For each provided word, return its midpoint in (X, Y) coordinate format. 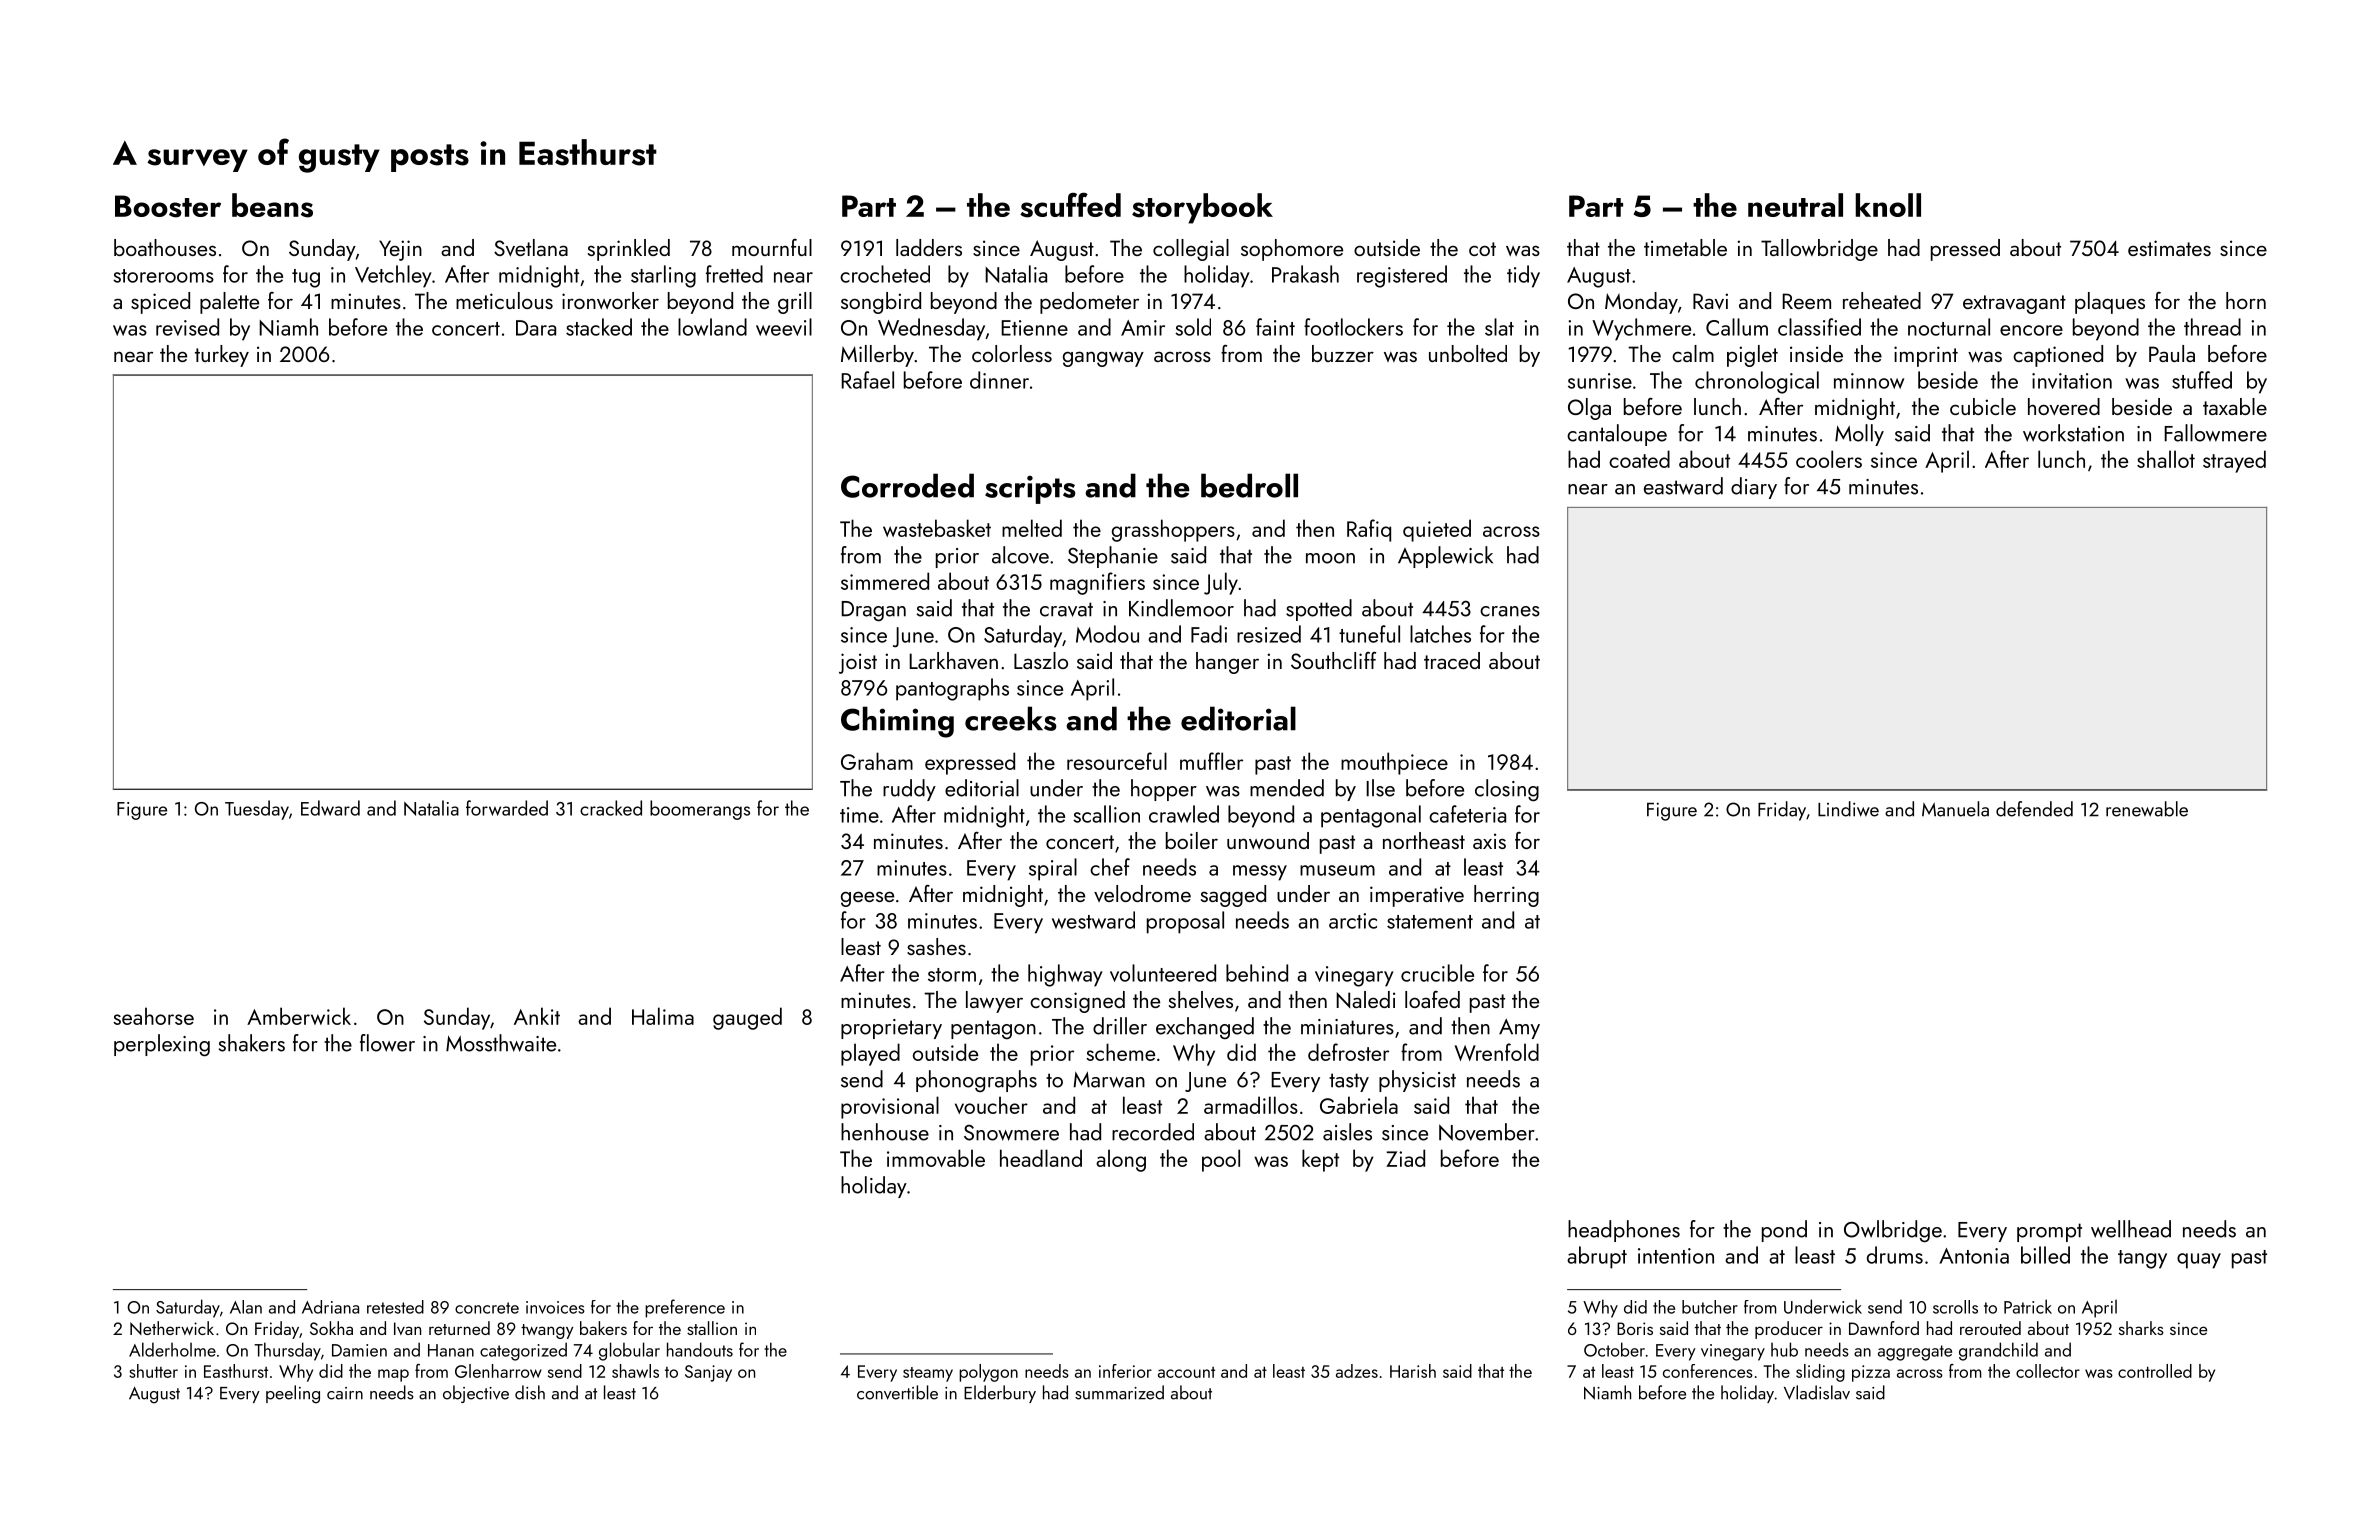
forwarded (507, 808)
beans (272, 205)
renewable (2147, 809)
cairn (345, 1393)
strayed (2234, 461)
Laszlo (1041, 660)
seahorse (153, 1016)
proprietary (891, 1029)
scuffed (1070, 205)
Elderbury (1000, 1394)
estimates (2169, 248)
